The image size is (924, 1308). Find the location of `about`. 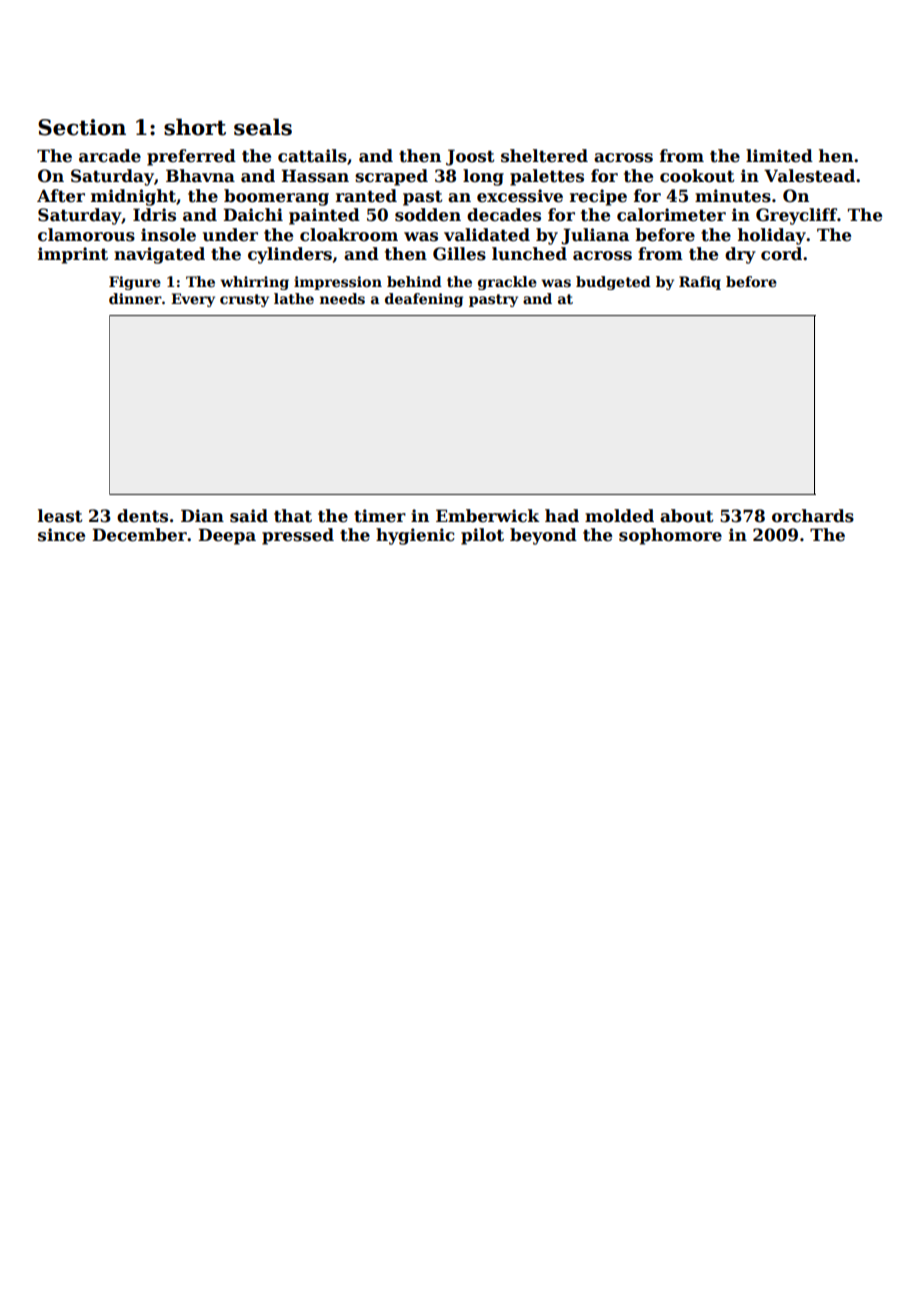

about is located at coordinates (687, 516).
